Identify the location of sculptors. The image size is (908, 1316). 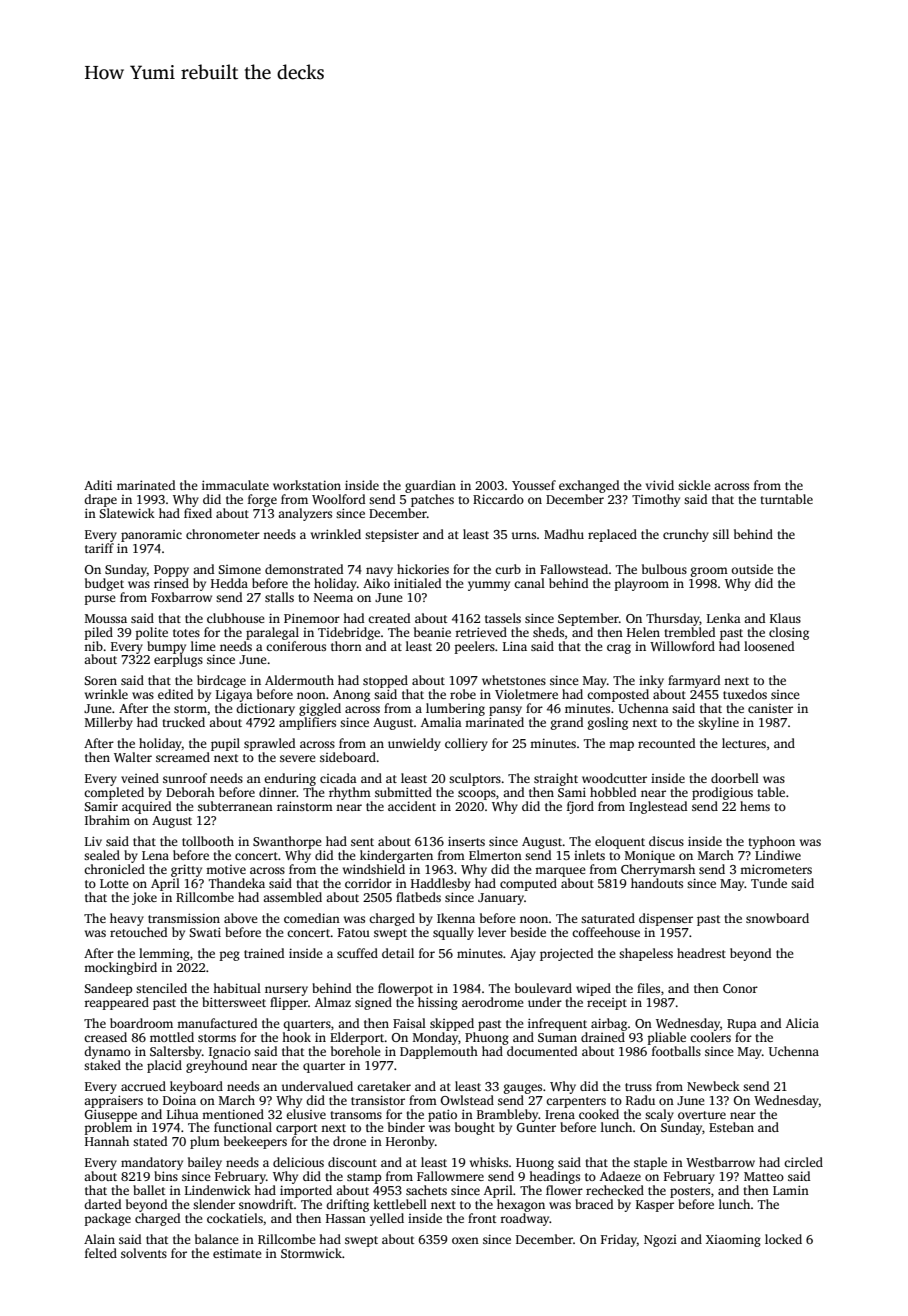
(475, 779).
